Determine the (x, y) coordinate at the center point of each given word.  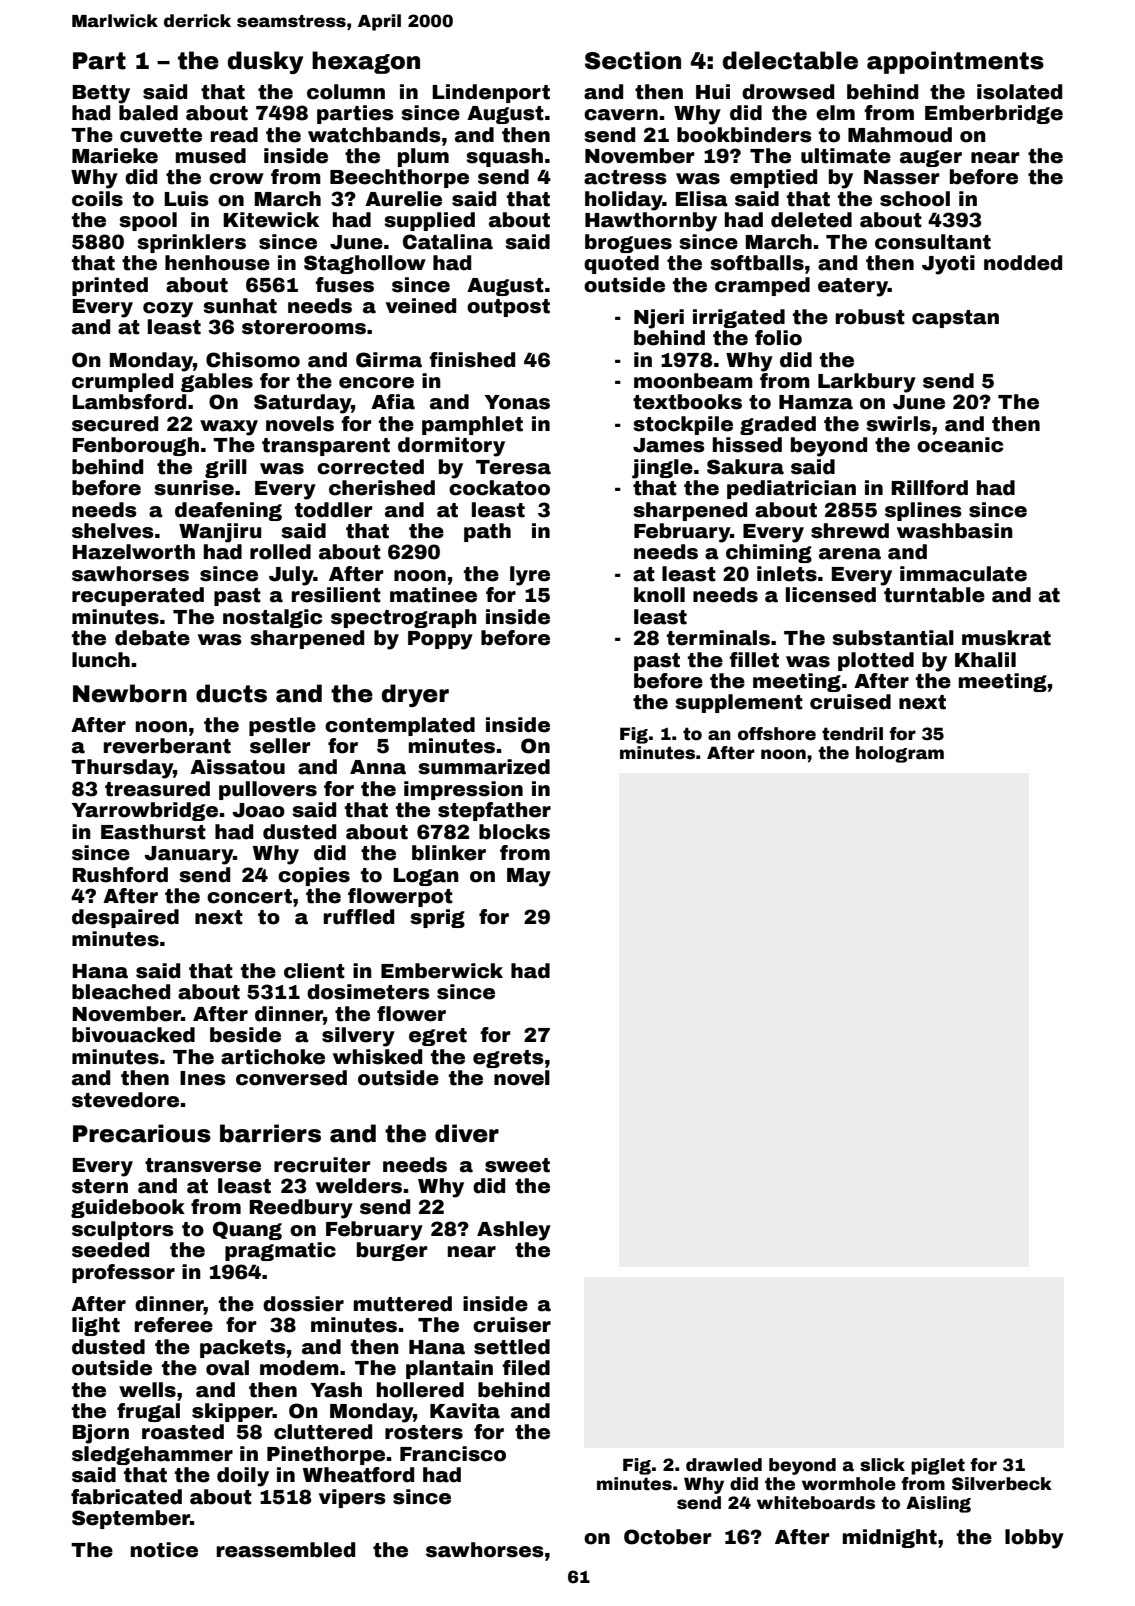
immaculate (963, 574)
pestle (282, 726)
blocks (514, 832)
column (346, 92)
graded (778, 425)
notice (164, 1550)
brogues (628, 243)
